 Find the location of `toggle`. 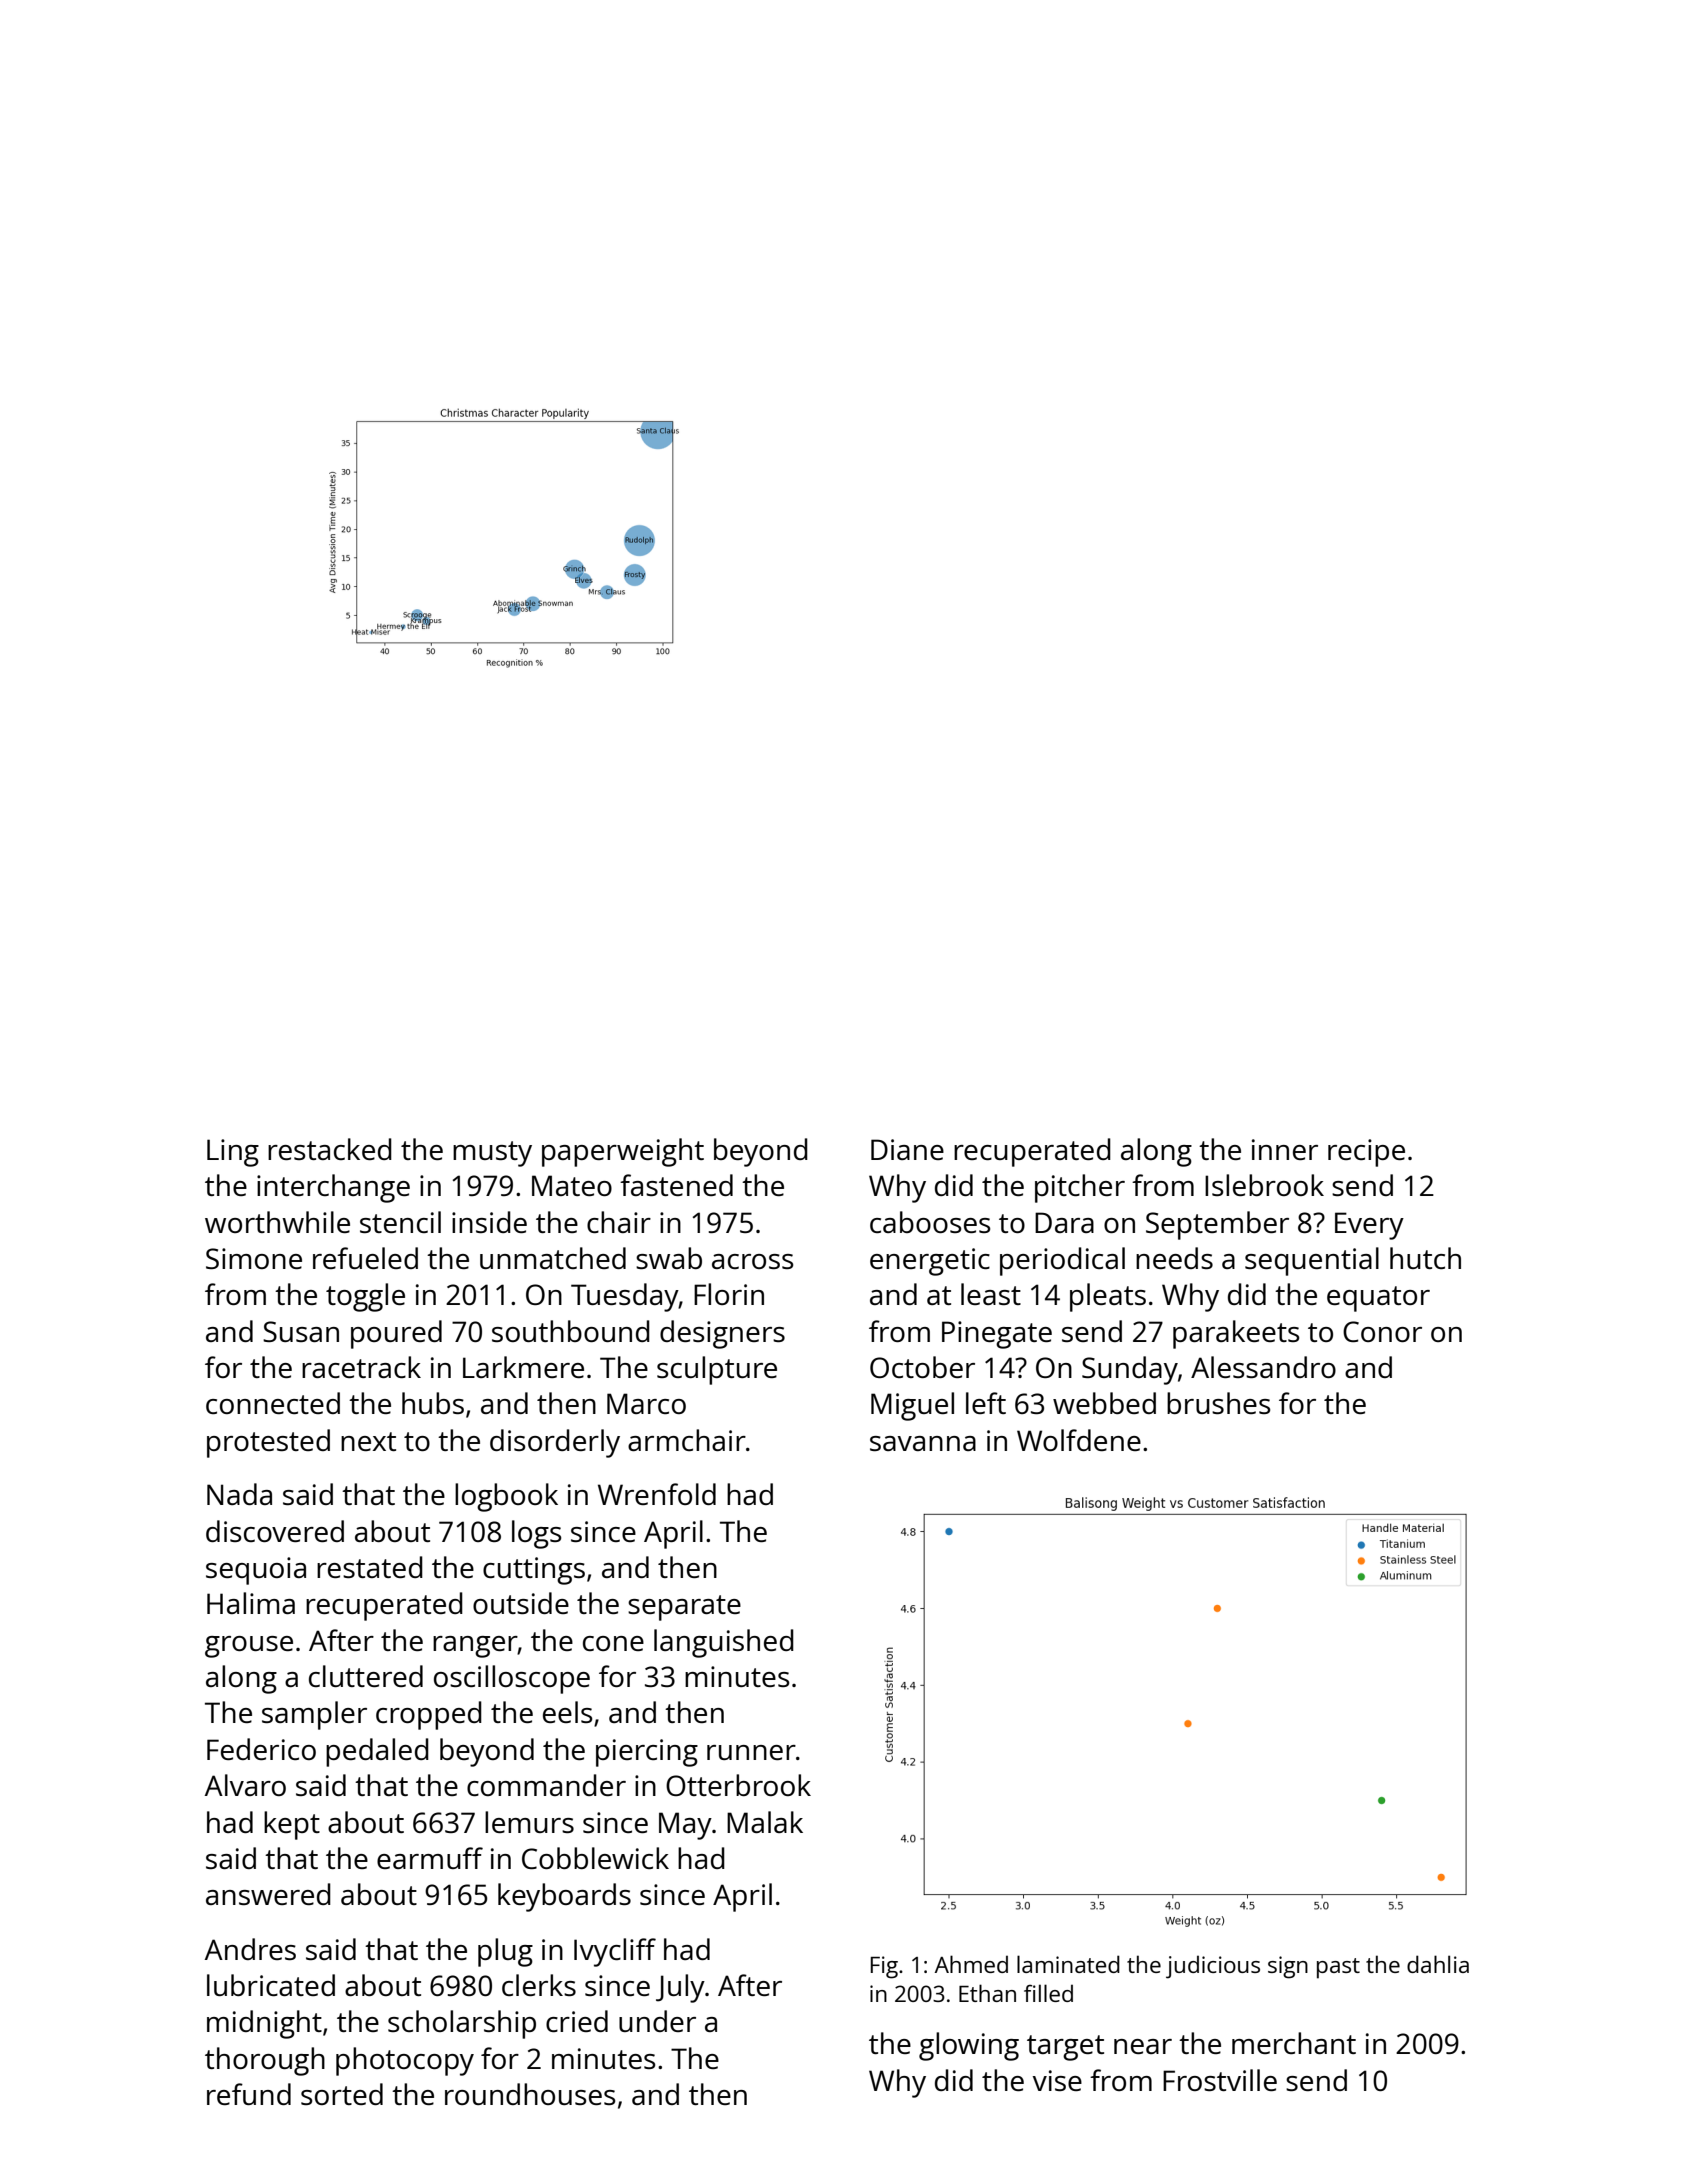

toggle is located at coordinates (365, 1297).
